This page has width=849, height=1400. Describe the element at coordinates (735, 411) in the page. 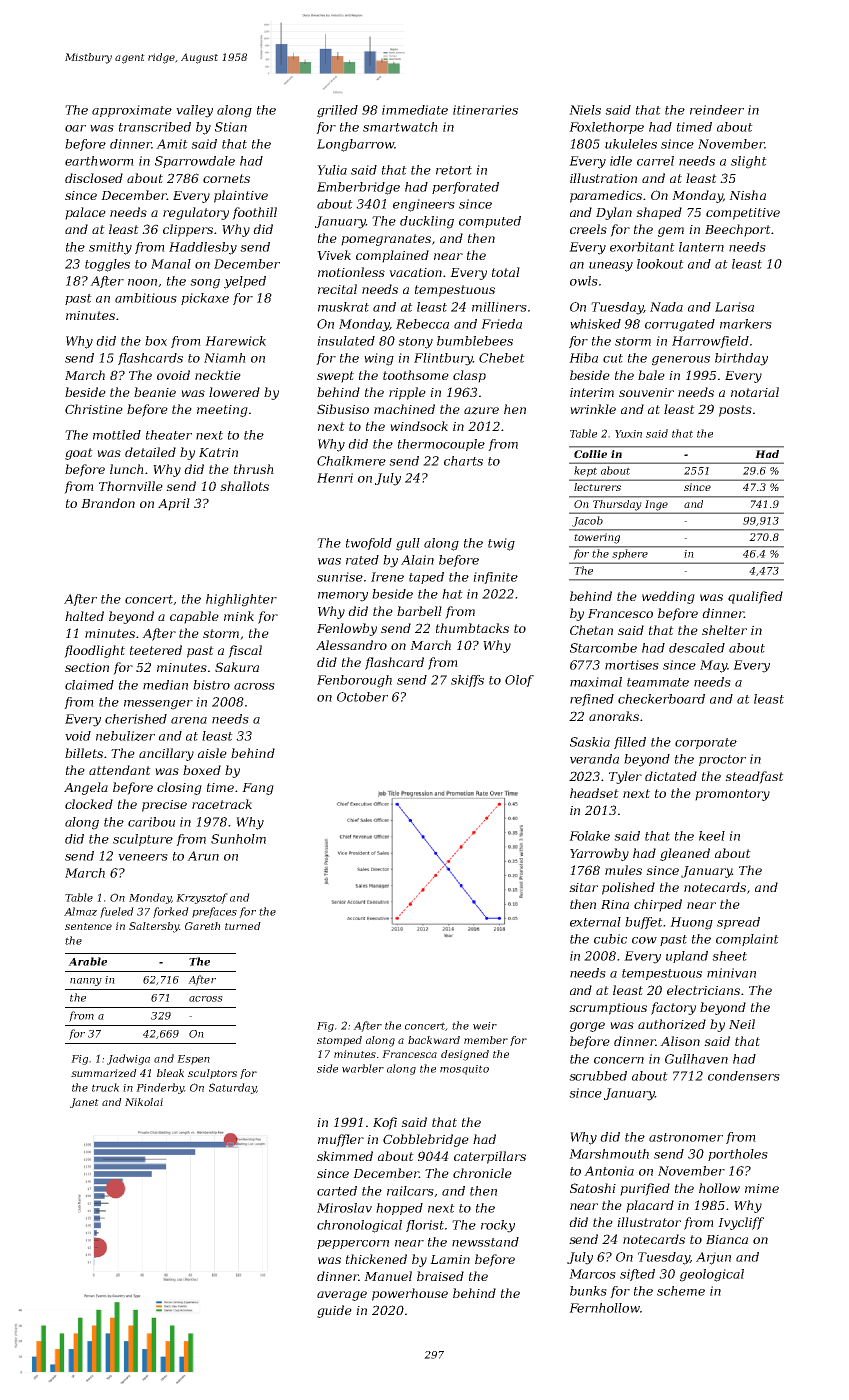

I see `posts` at that location.
